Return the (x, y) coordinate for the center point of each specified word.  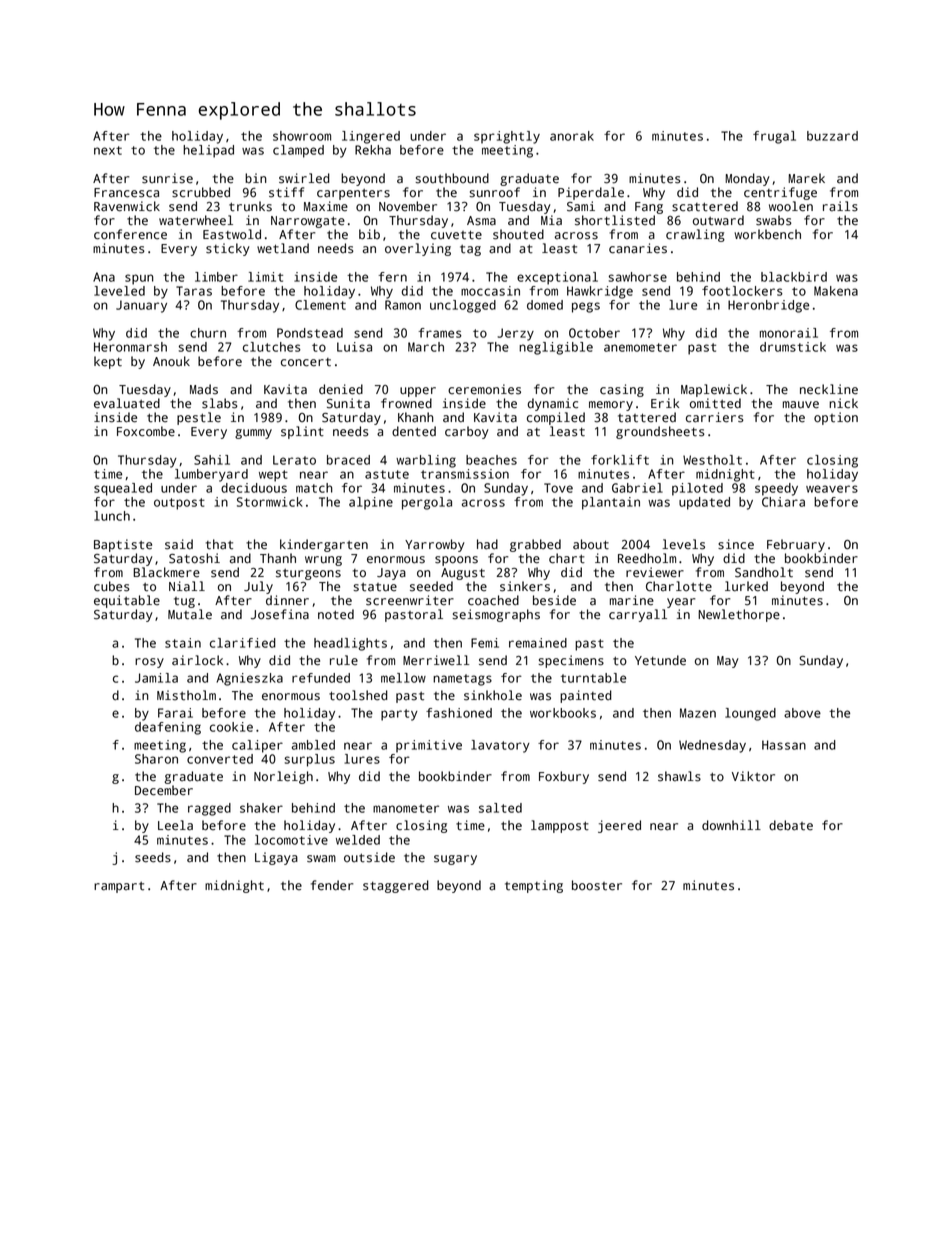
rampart (119, 887)
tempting (534, 886)
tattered (647, 417)
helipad (208, 151)
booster (597, 885)
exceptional (557, 278)
